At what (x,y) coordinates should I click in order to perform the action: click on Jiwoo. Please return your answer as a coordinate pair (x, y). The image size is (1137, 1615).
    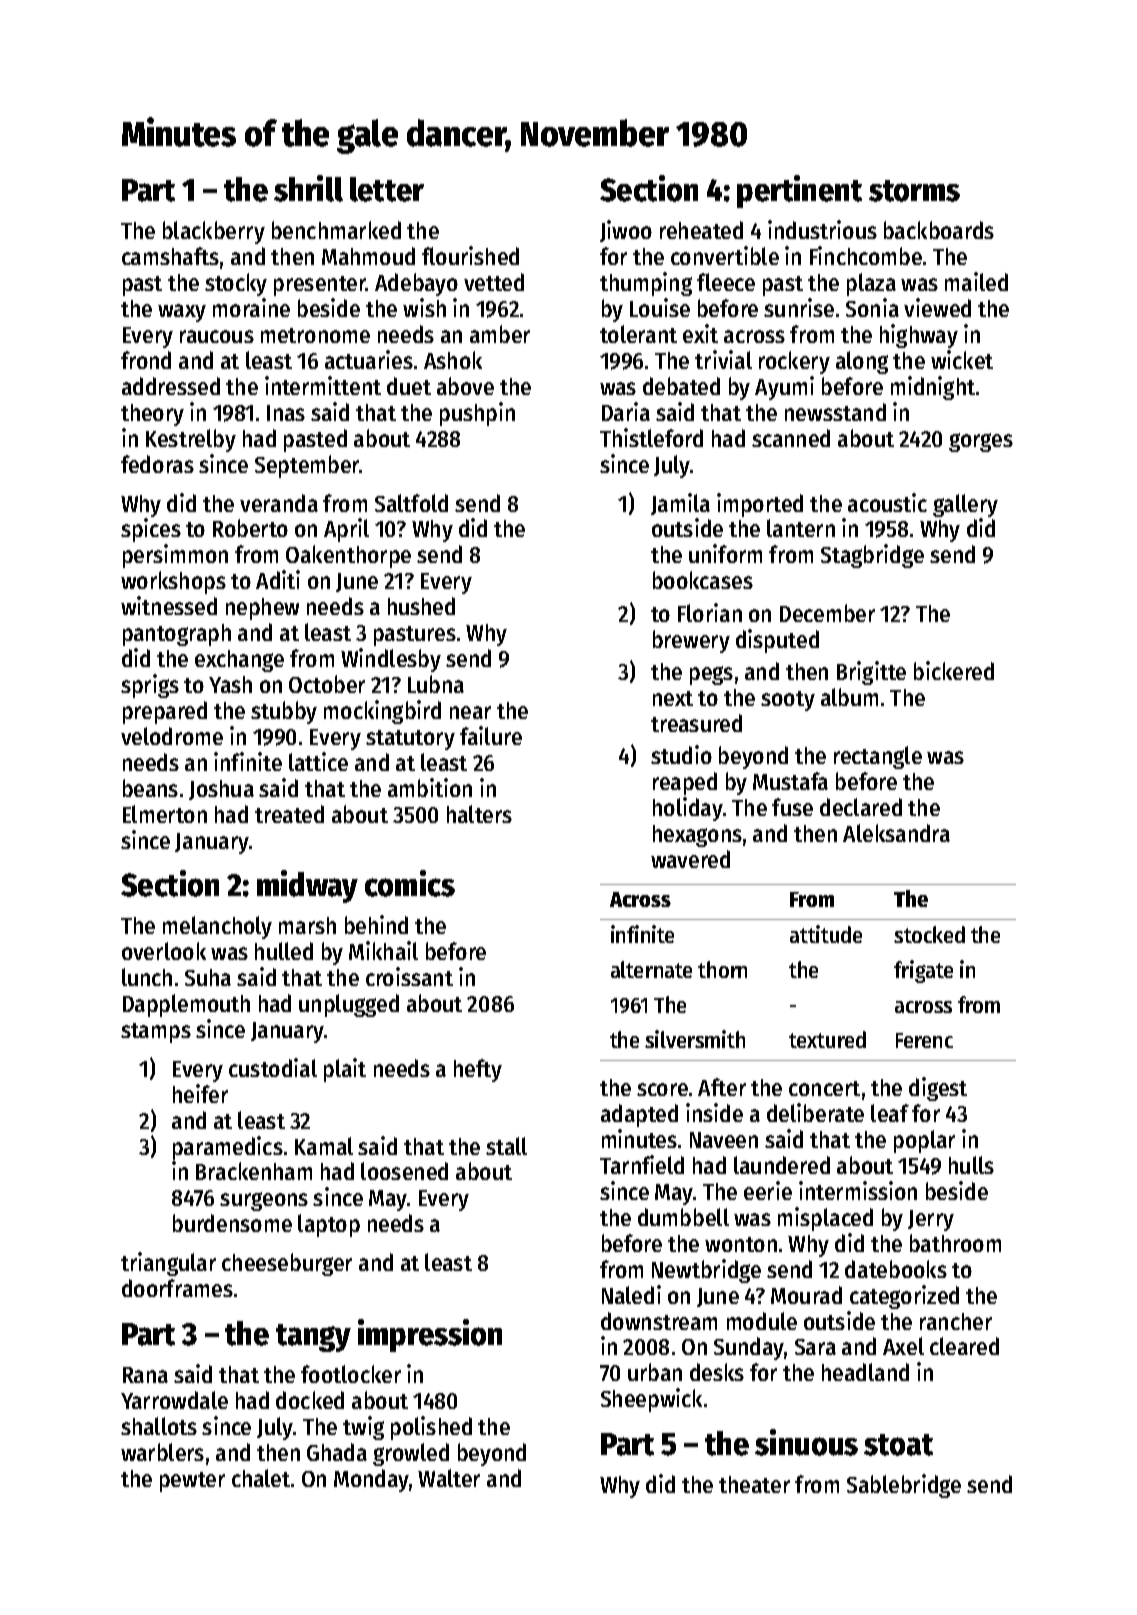
    Looking at the image, I should click on (626, 231).
